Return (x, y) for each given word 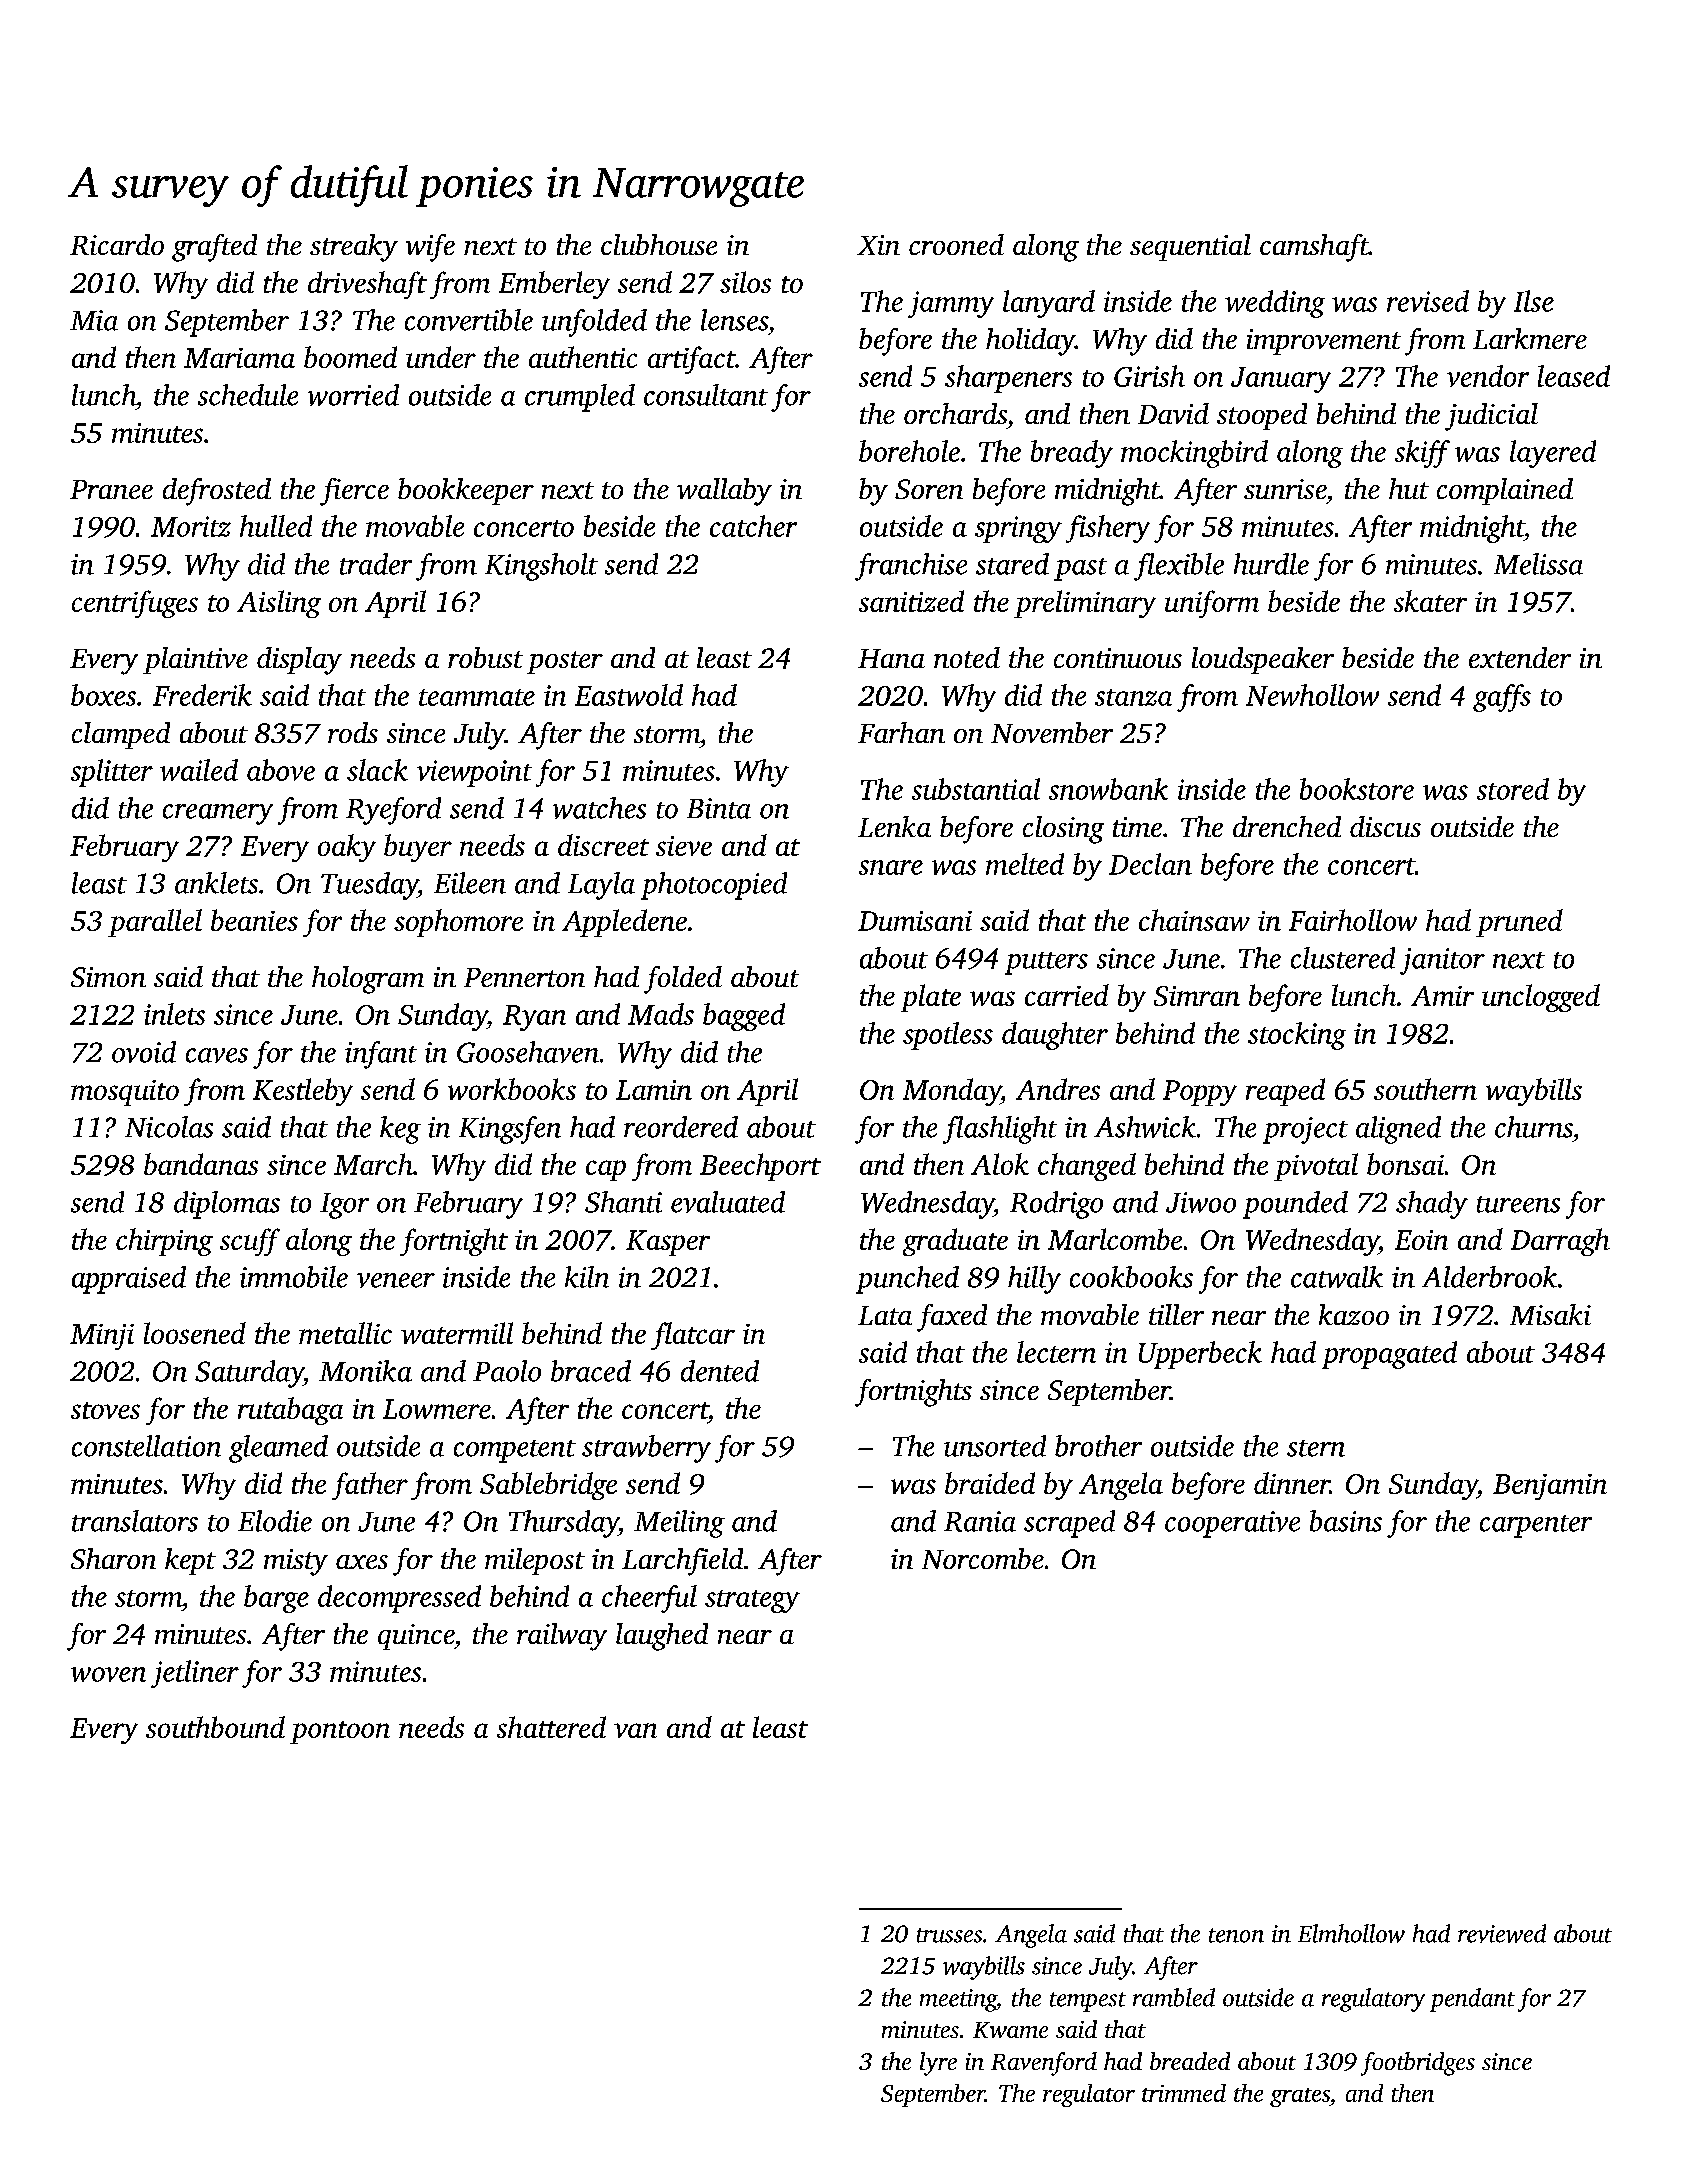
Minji (102, 1337)
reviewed (1502, 1933)
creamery (218, 814)
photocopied (714, 886)
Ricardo (117, 244)
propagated (1389, 1355)
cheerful (649, 1599)
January (1281, 380)
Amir (1442, 996)
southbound (215, 1727)
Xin (878, 245)
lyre (938, 2064)
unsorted (995, 1446)
